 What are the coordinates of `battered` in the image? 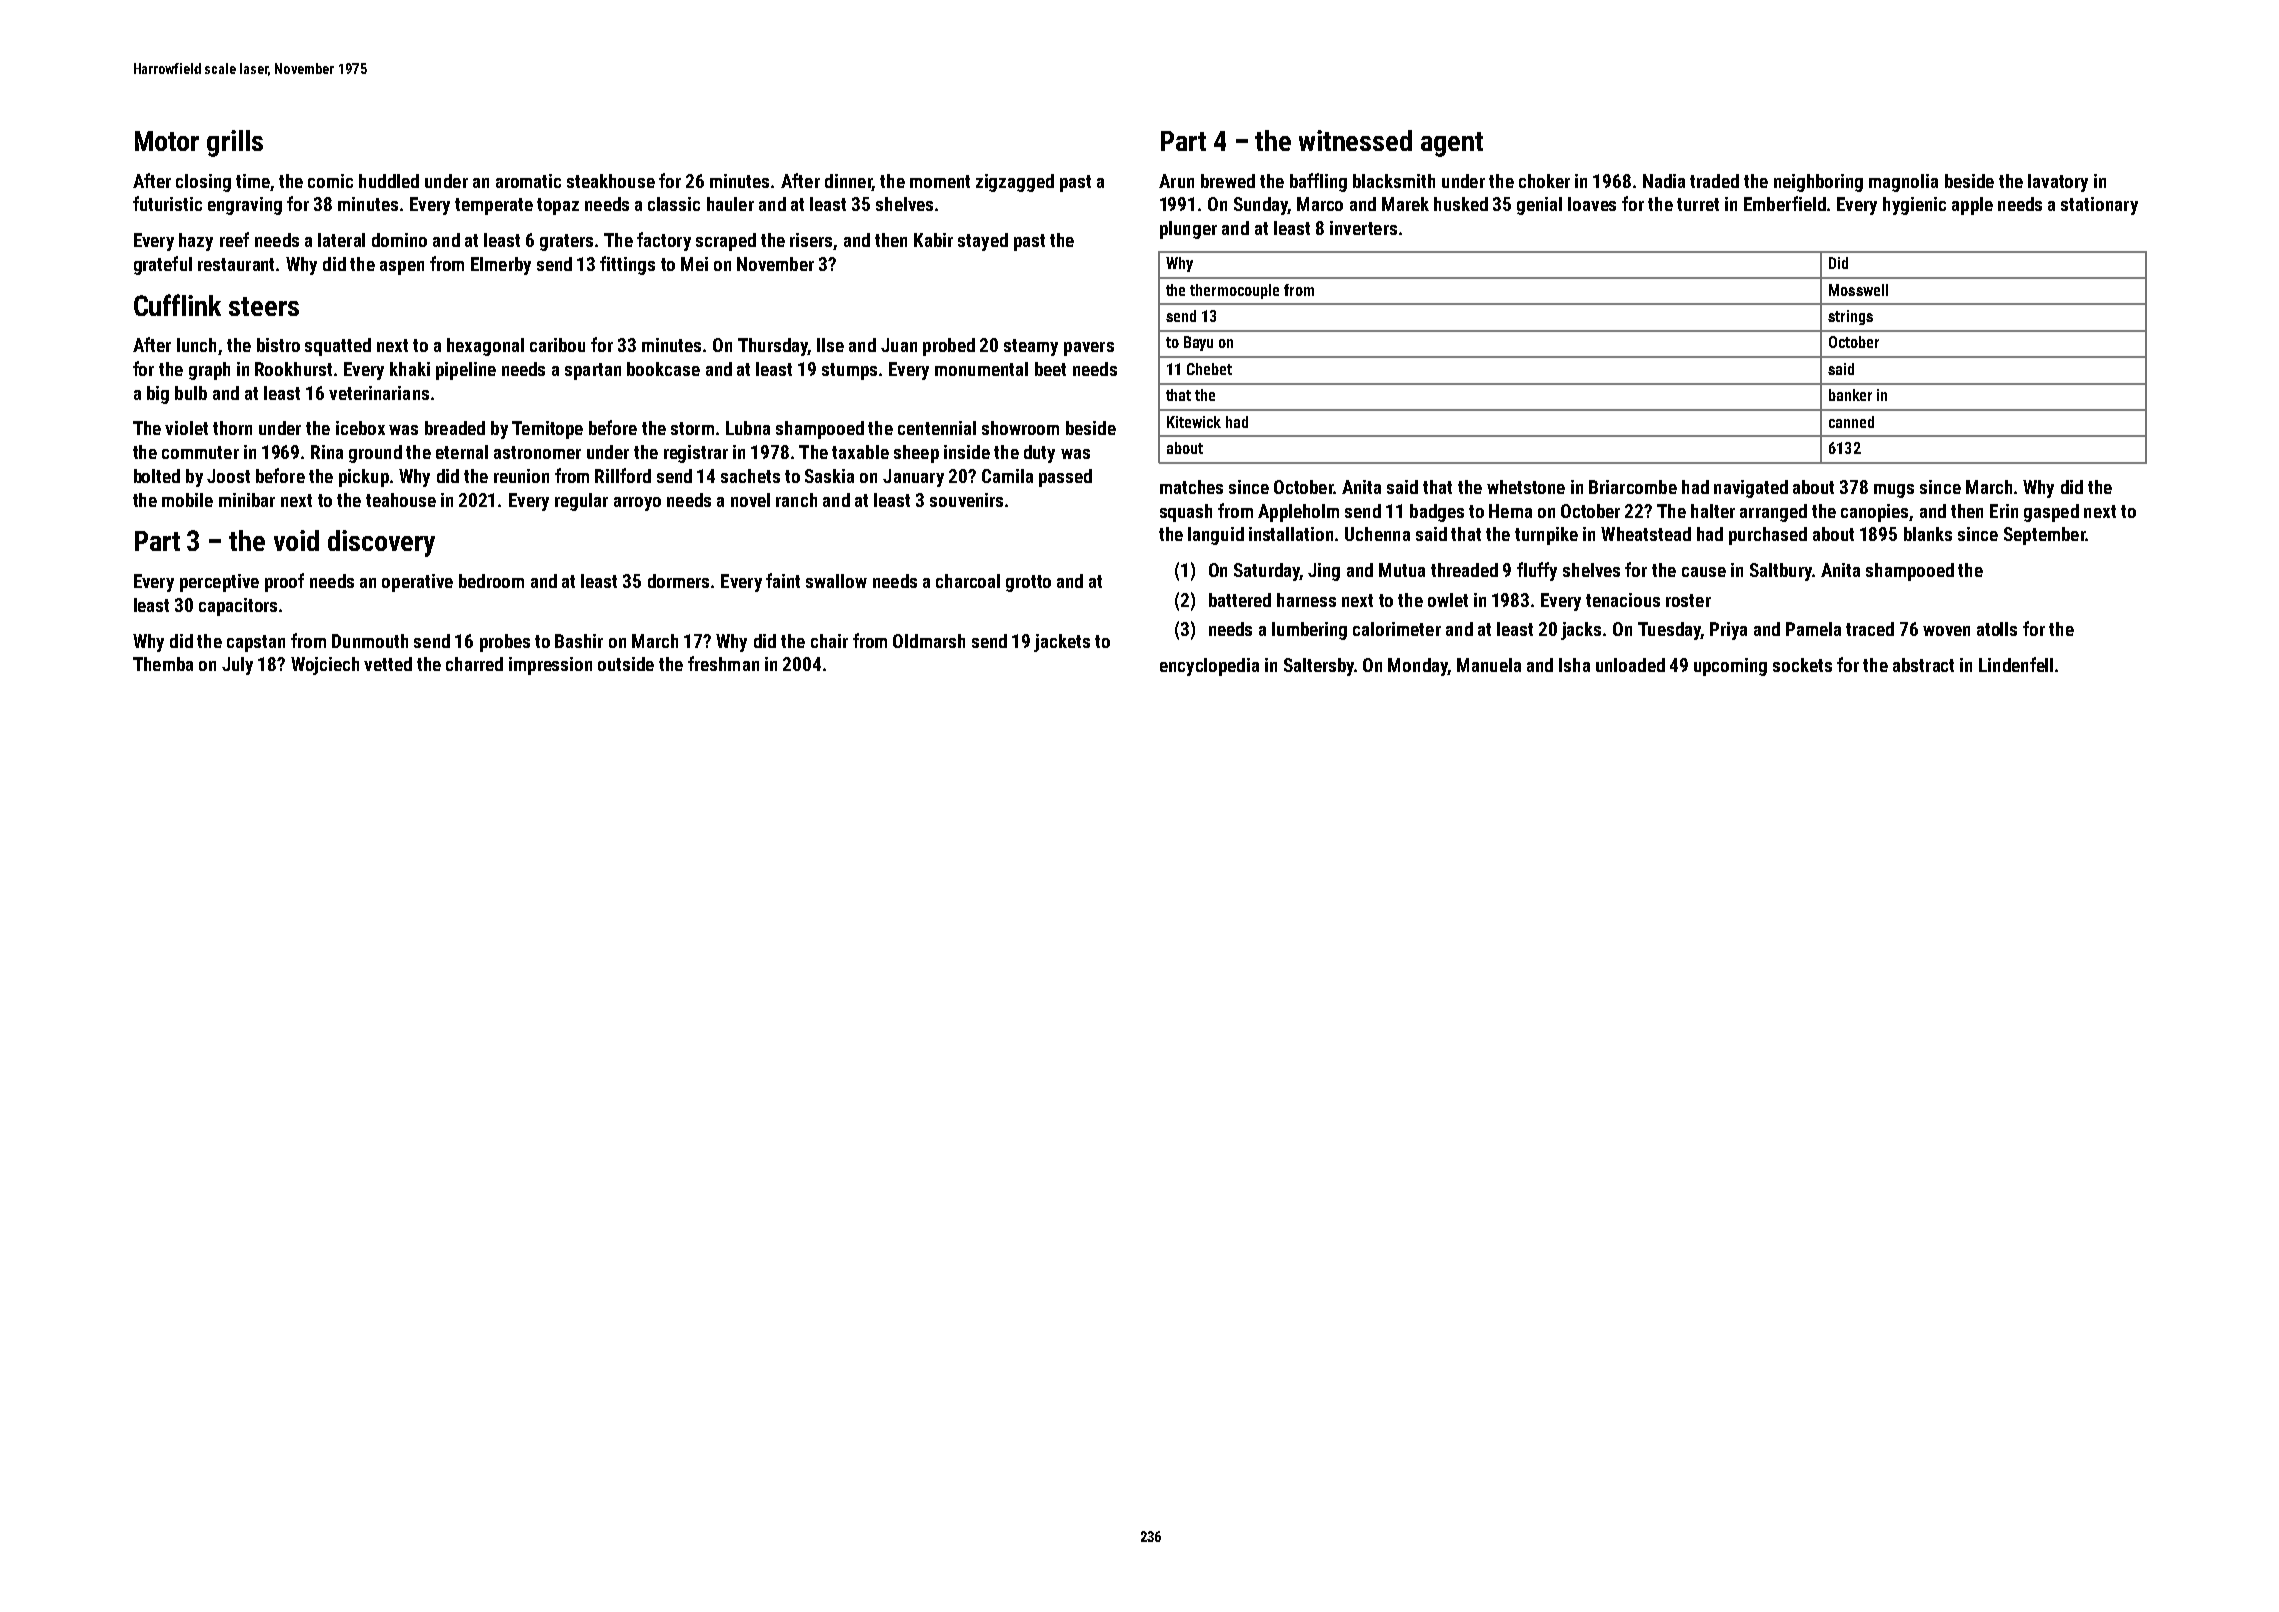 It's located at (1240, 600).
